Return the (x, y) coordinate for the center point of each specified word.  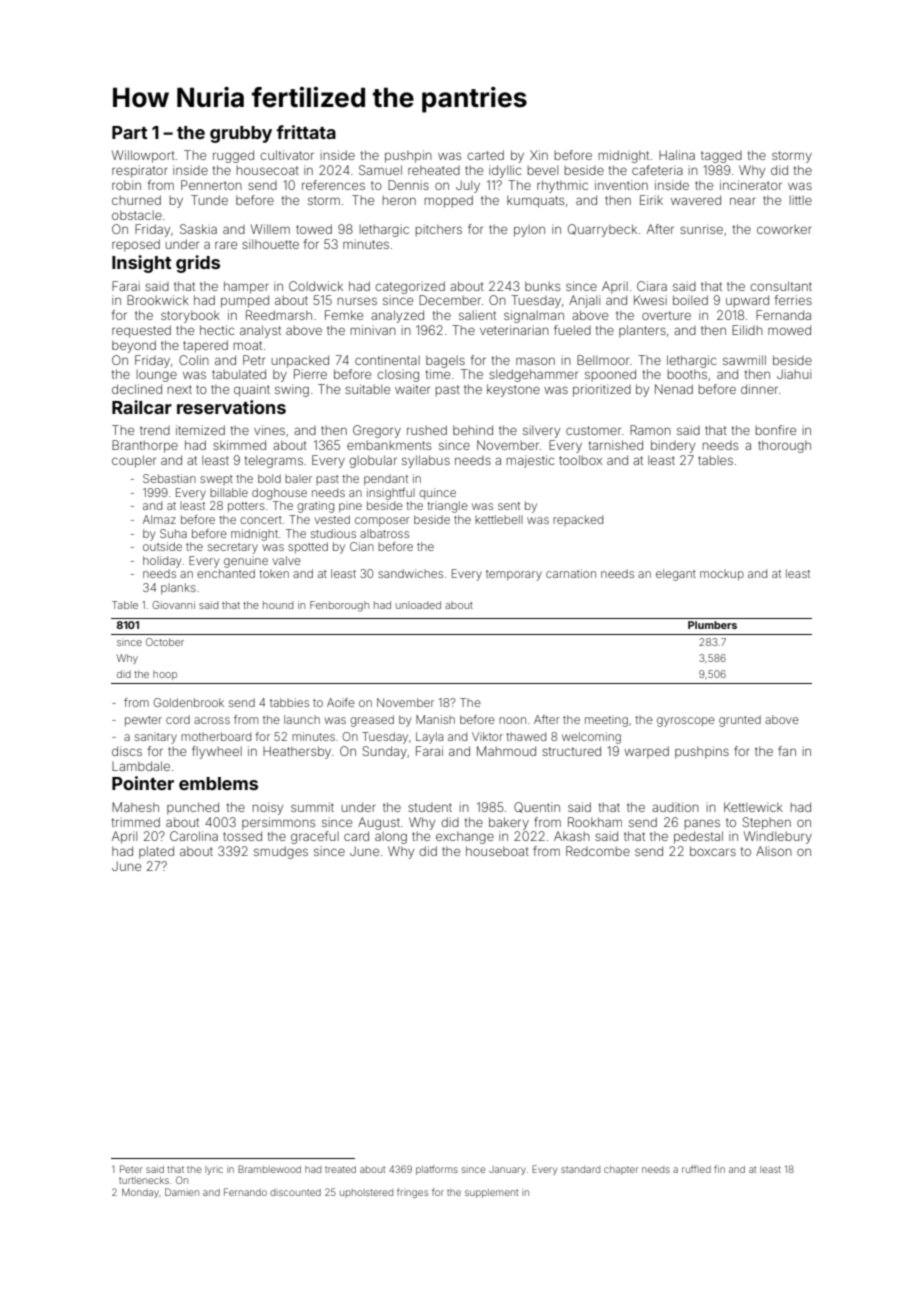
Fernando (245, 1192)
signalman (534, 316)
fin (719, 1169)
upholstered (366, 1193)
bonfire (776, 430)
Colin (194, 360)
